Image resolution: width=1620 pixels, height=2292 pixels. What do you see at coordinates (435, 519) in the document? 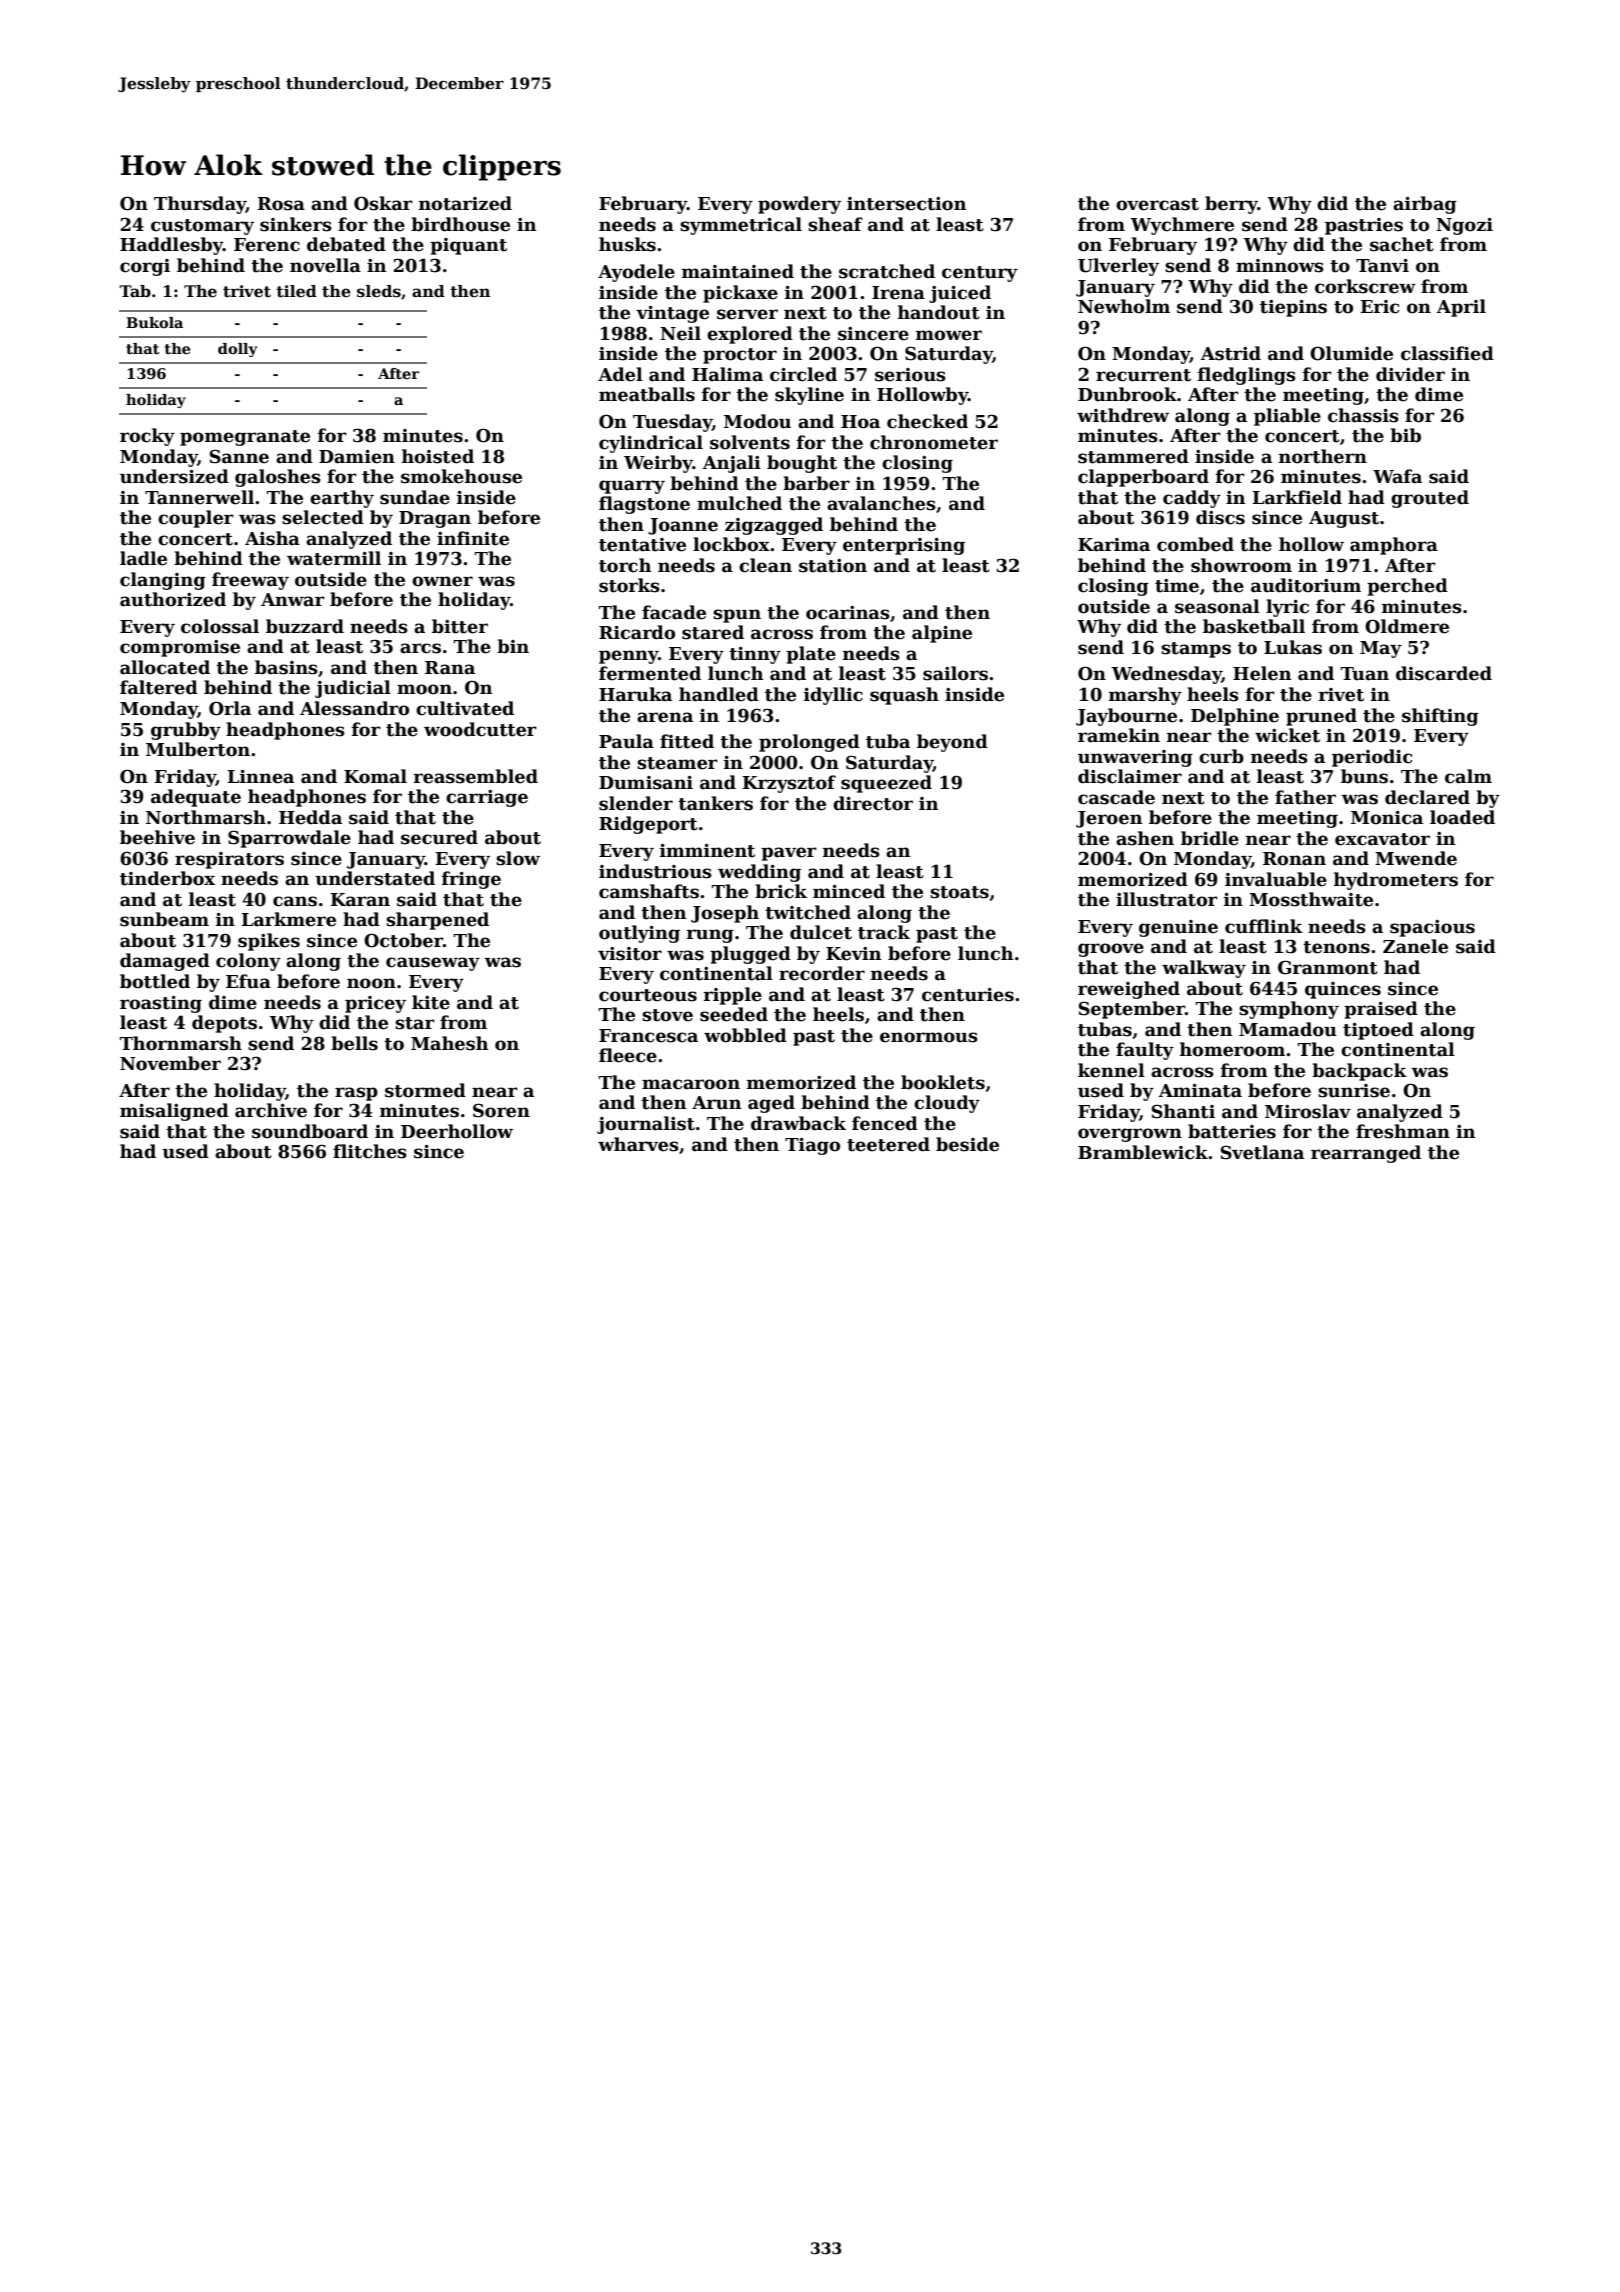
I see `Dragan` at bounding box center [435, 519].
